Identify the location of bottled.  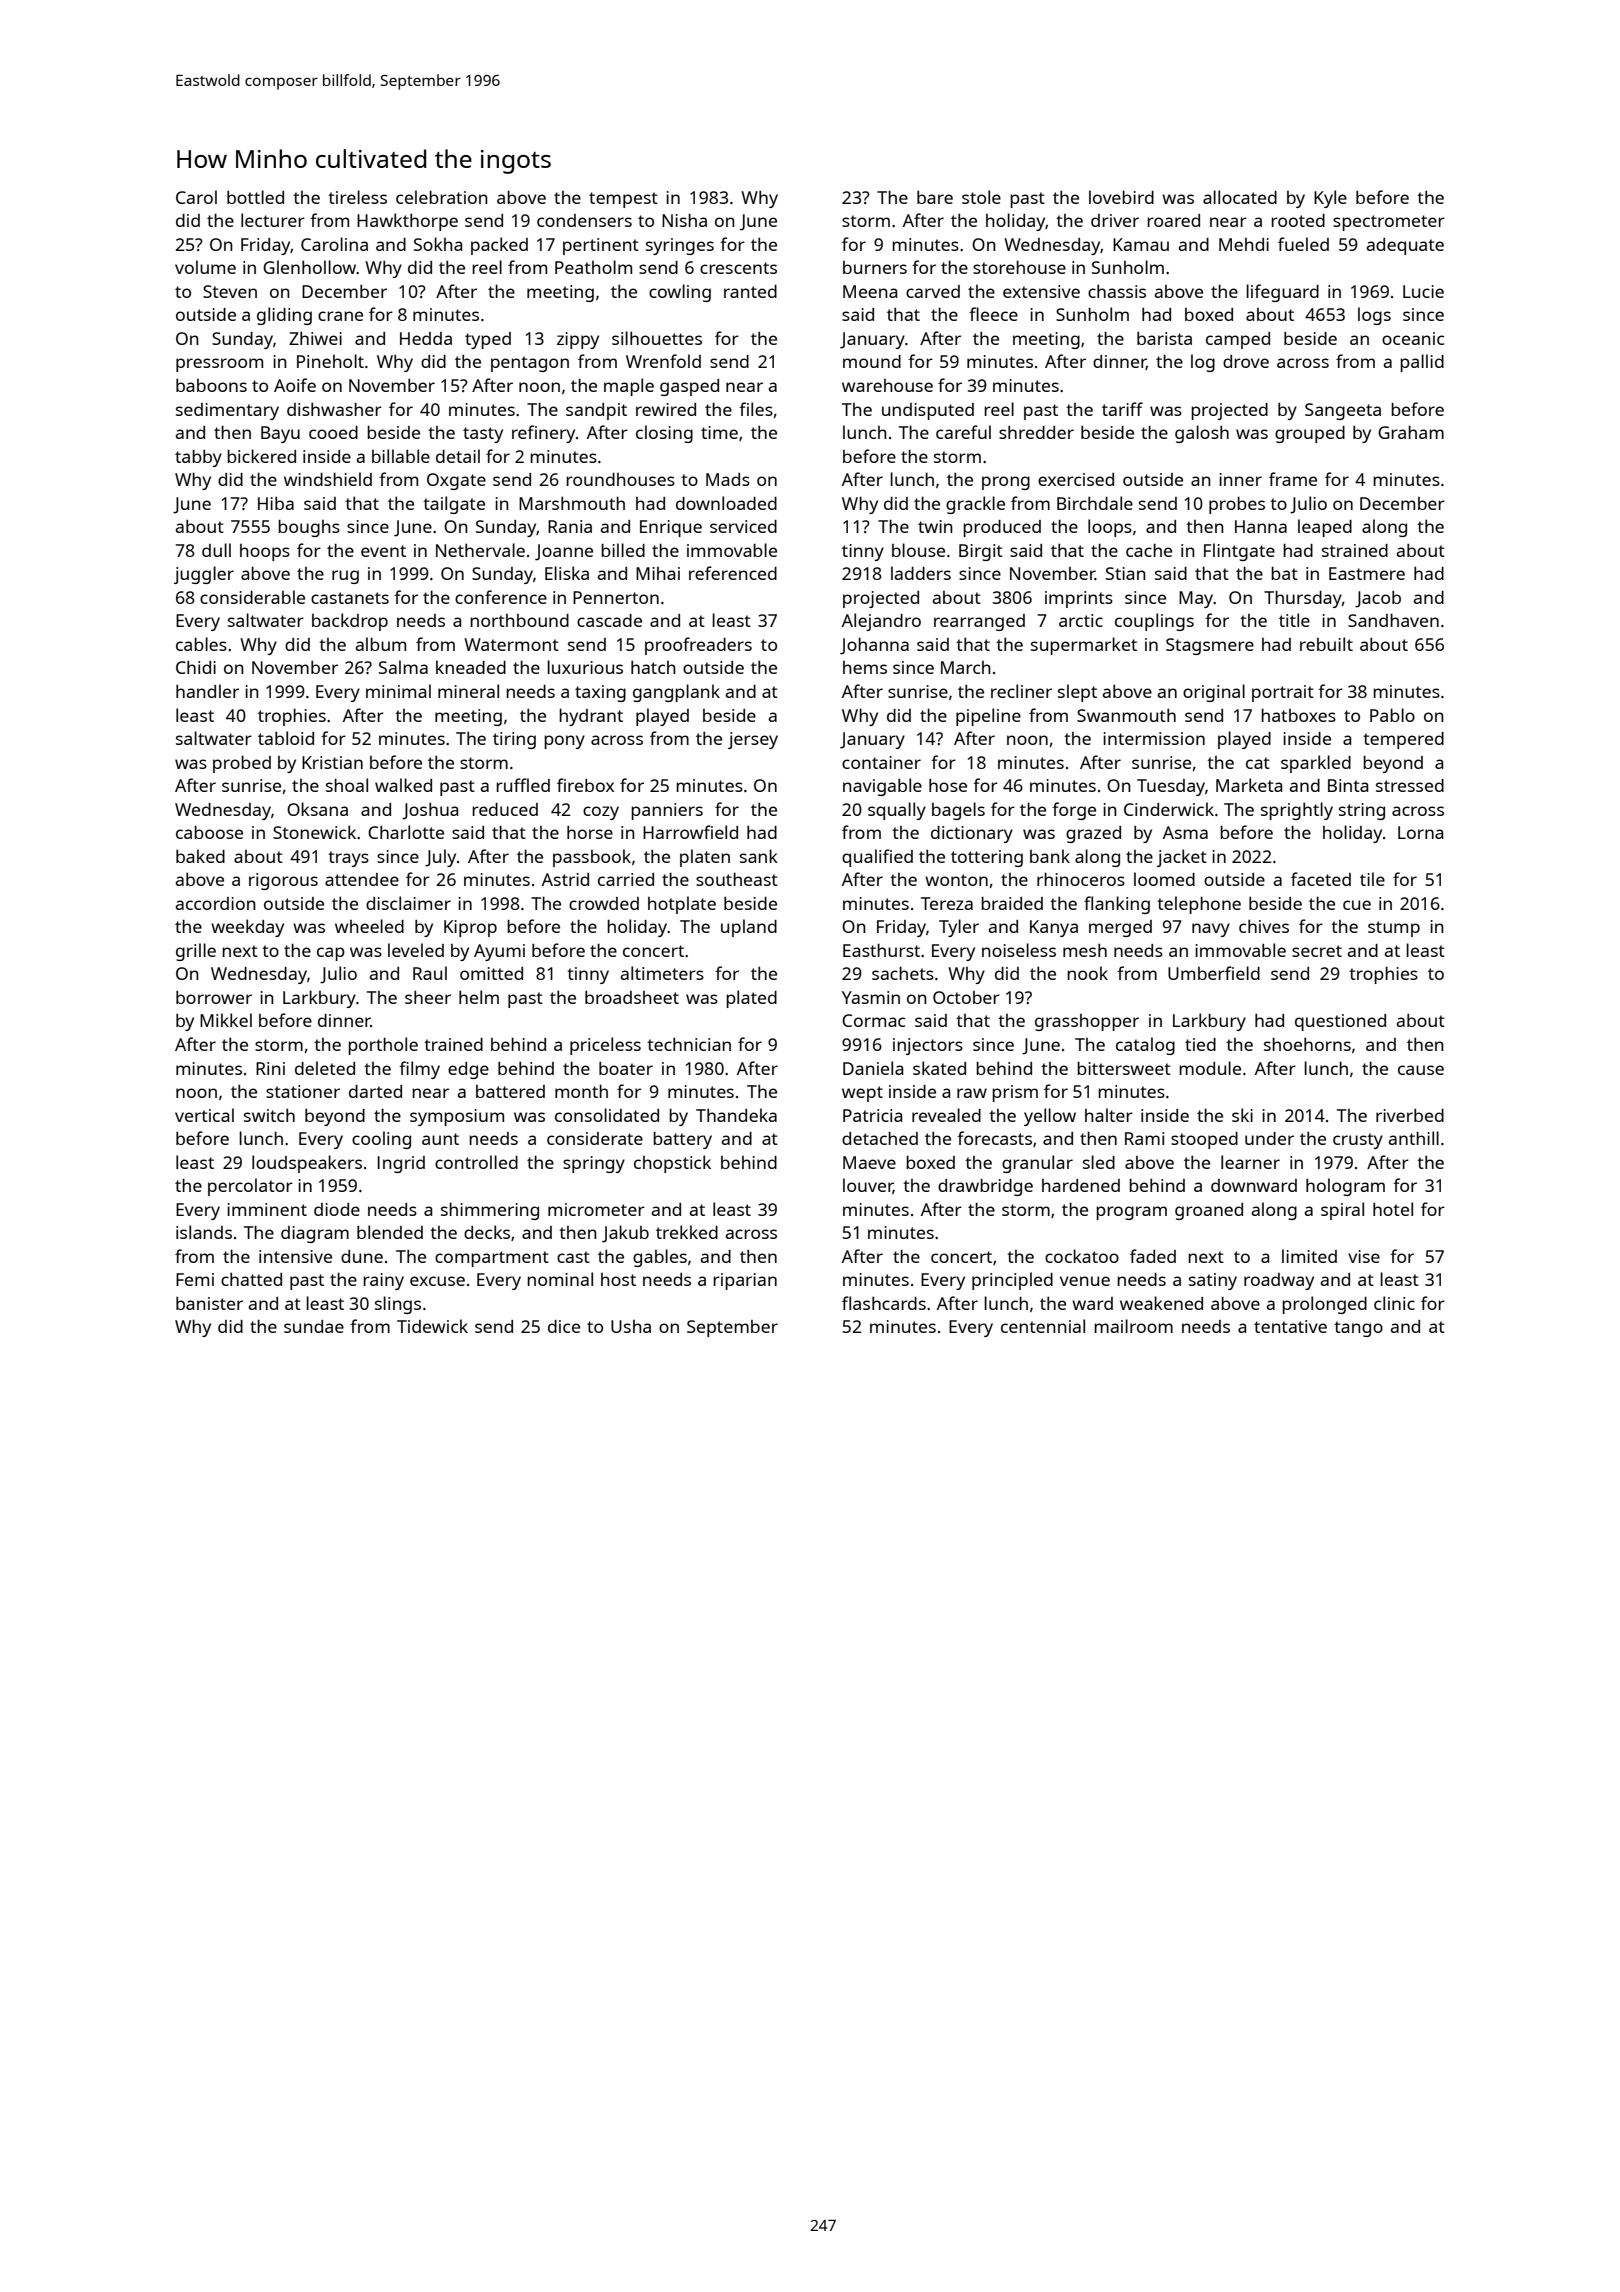
(255, 197).
